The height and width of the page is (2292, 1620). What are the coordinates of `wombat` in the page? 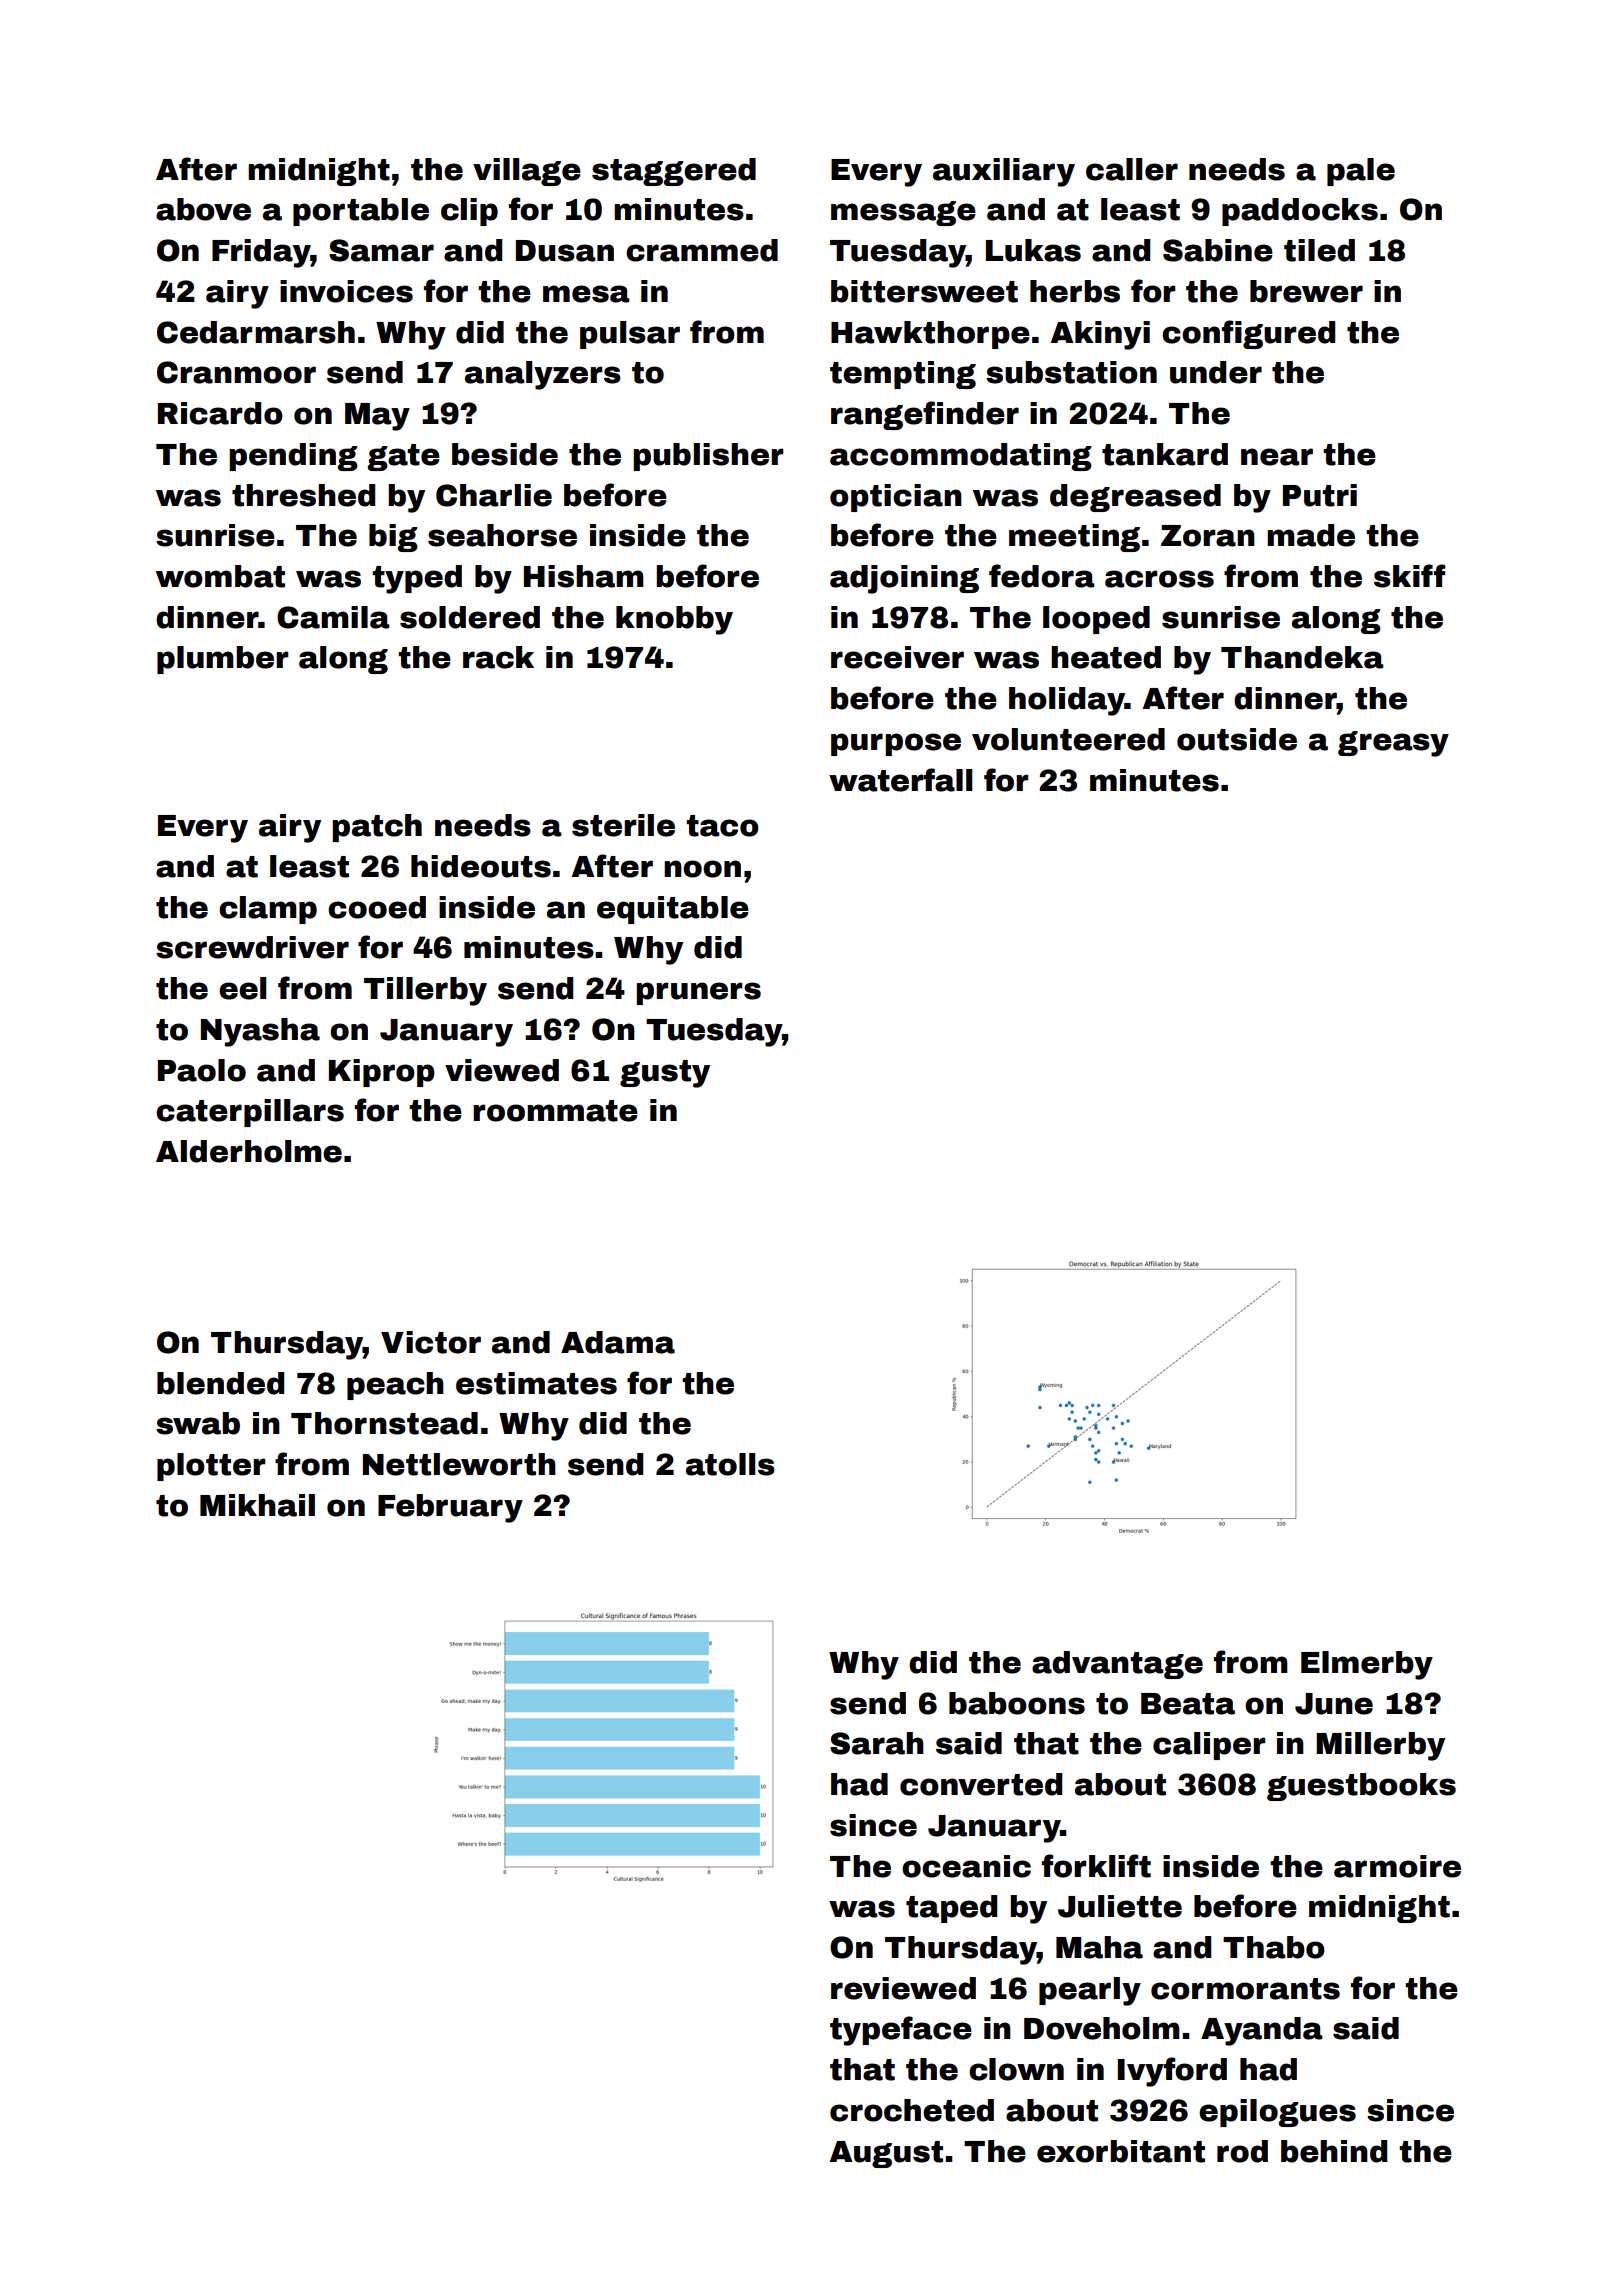 It's located at (220, 576).
